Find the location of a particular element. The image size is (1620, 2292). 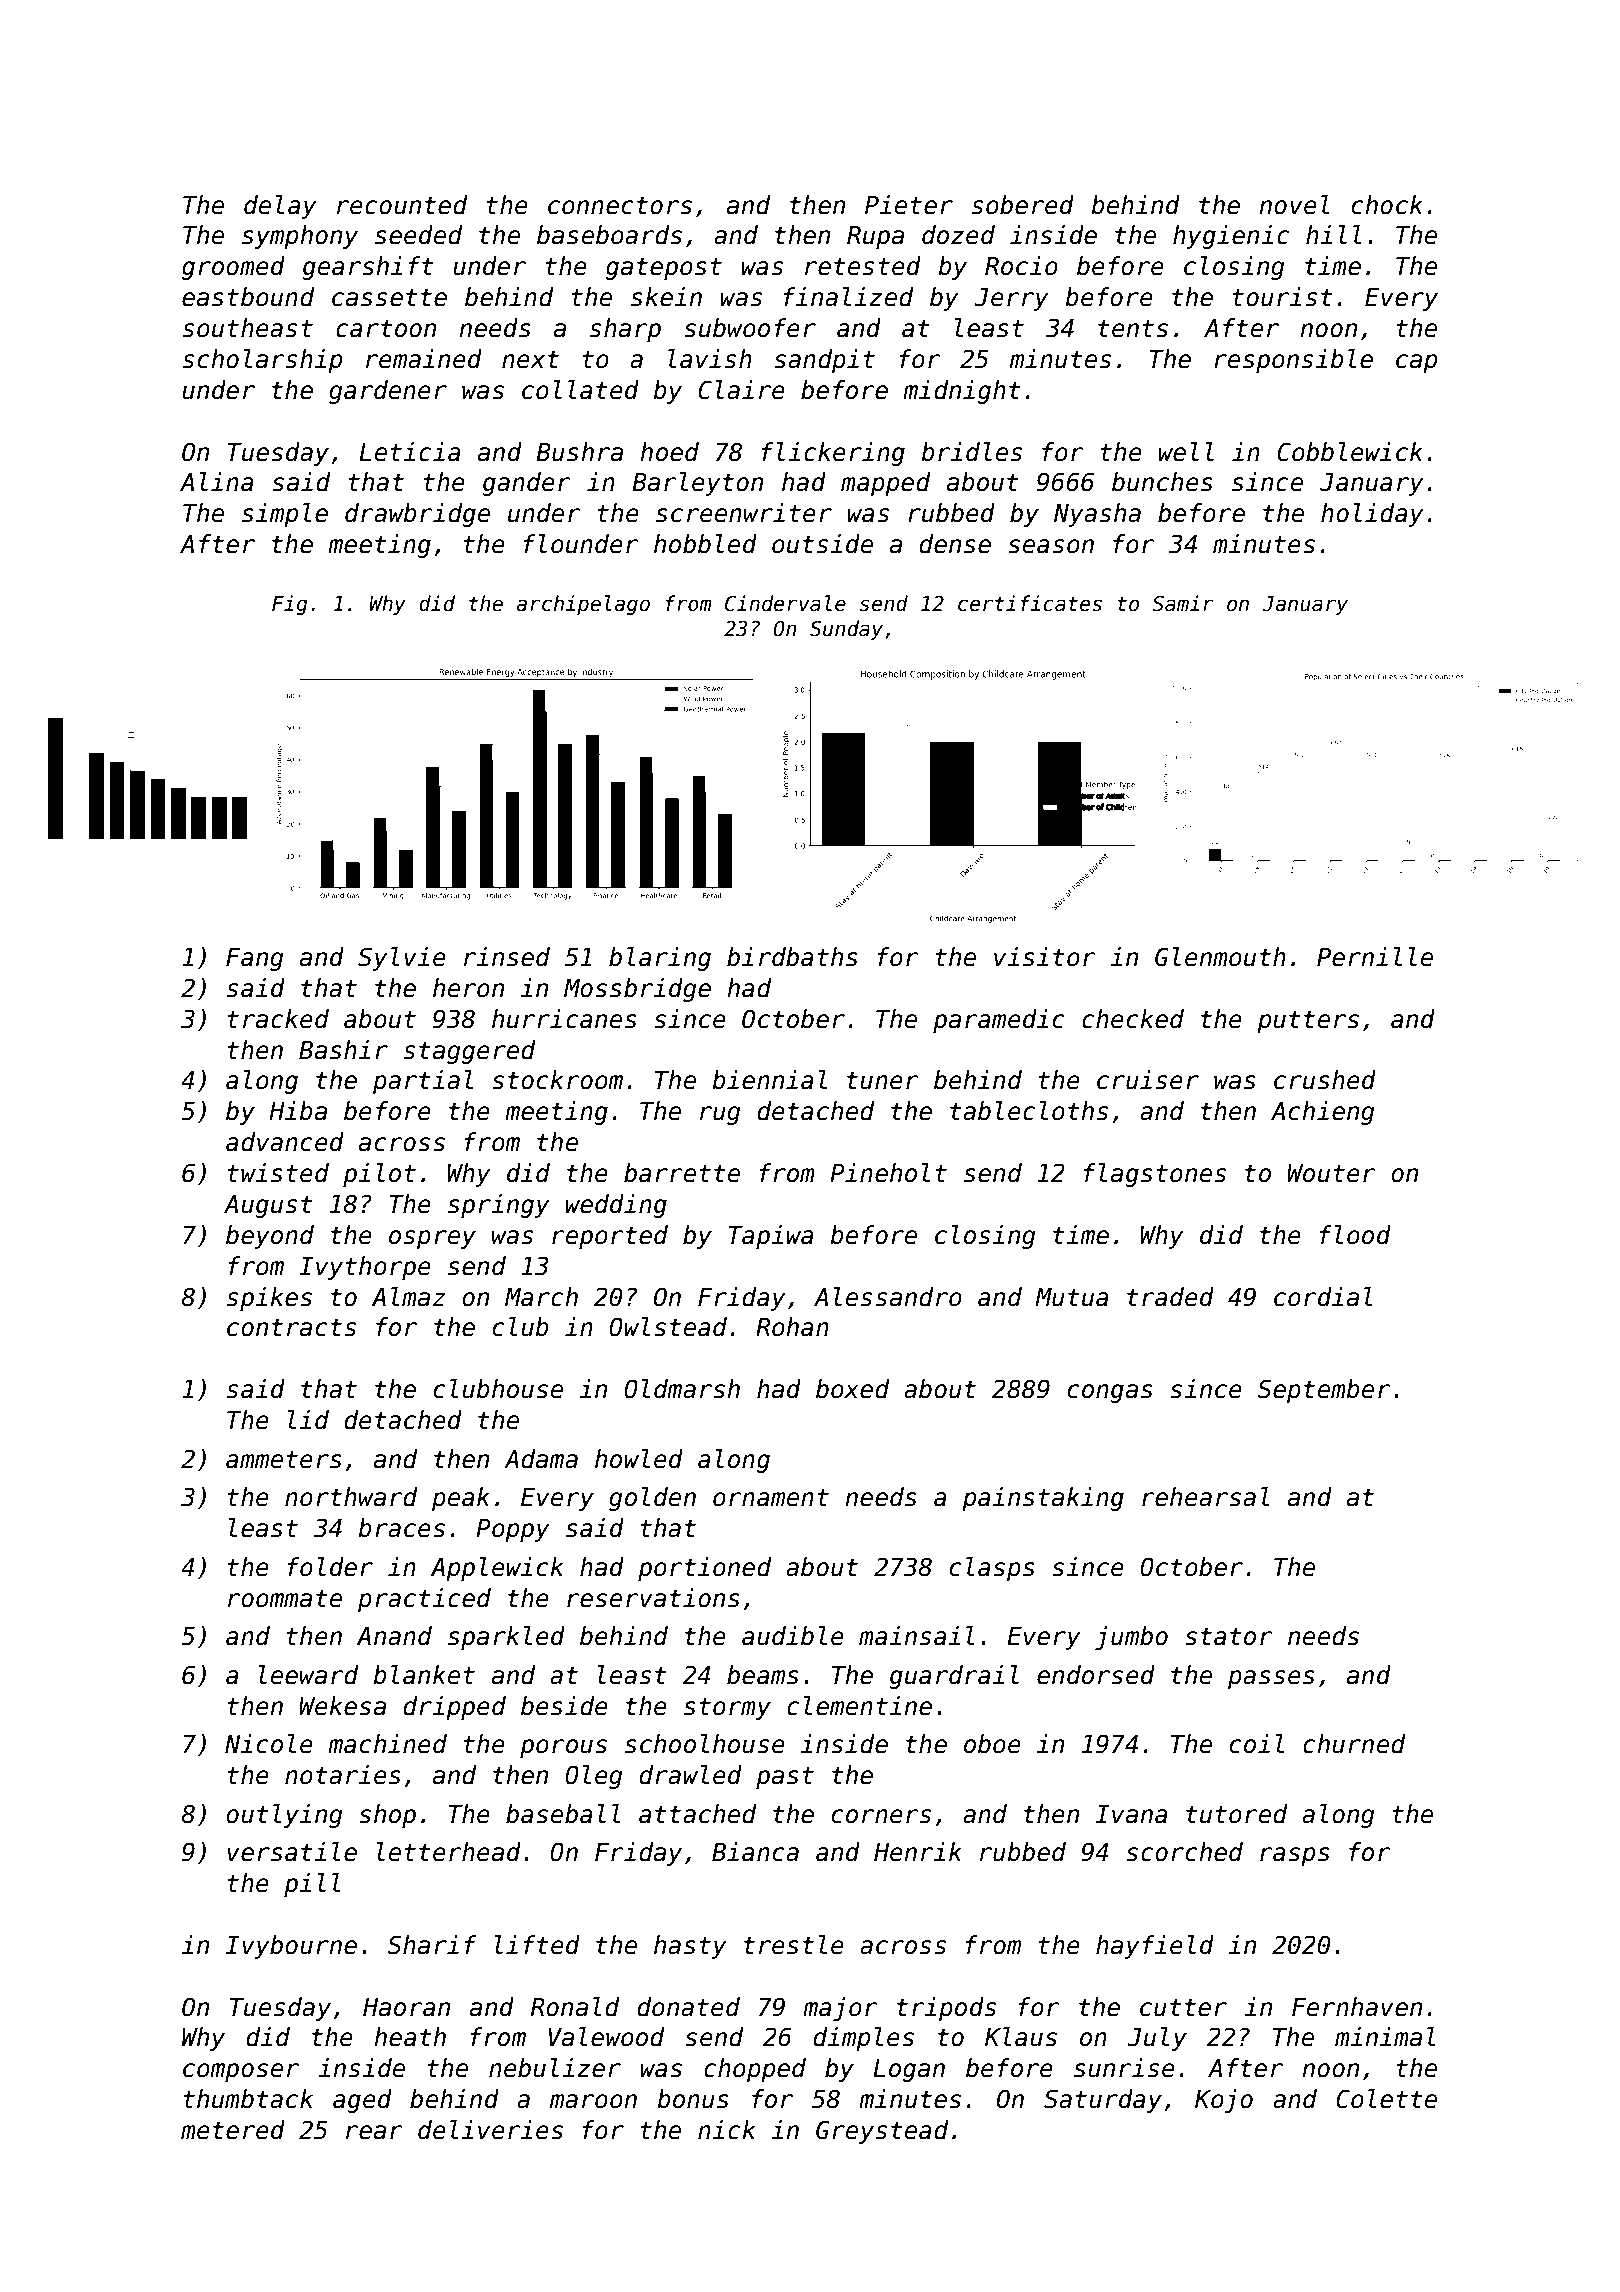

drawbridge is located at coordinates (417, 515).
